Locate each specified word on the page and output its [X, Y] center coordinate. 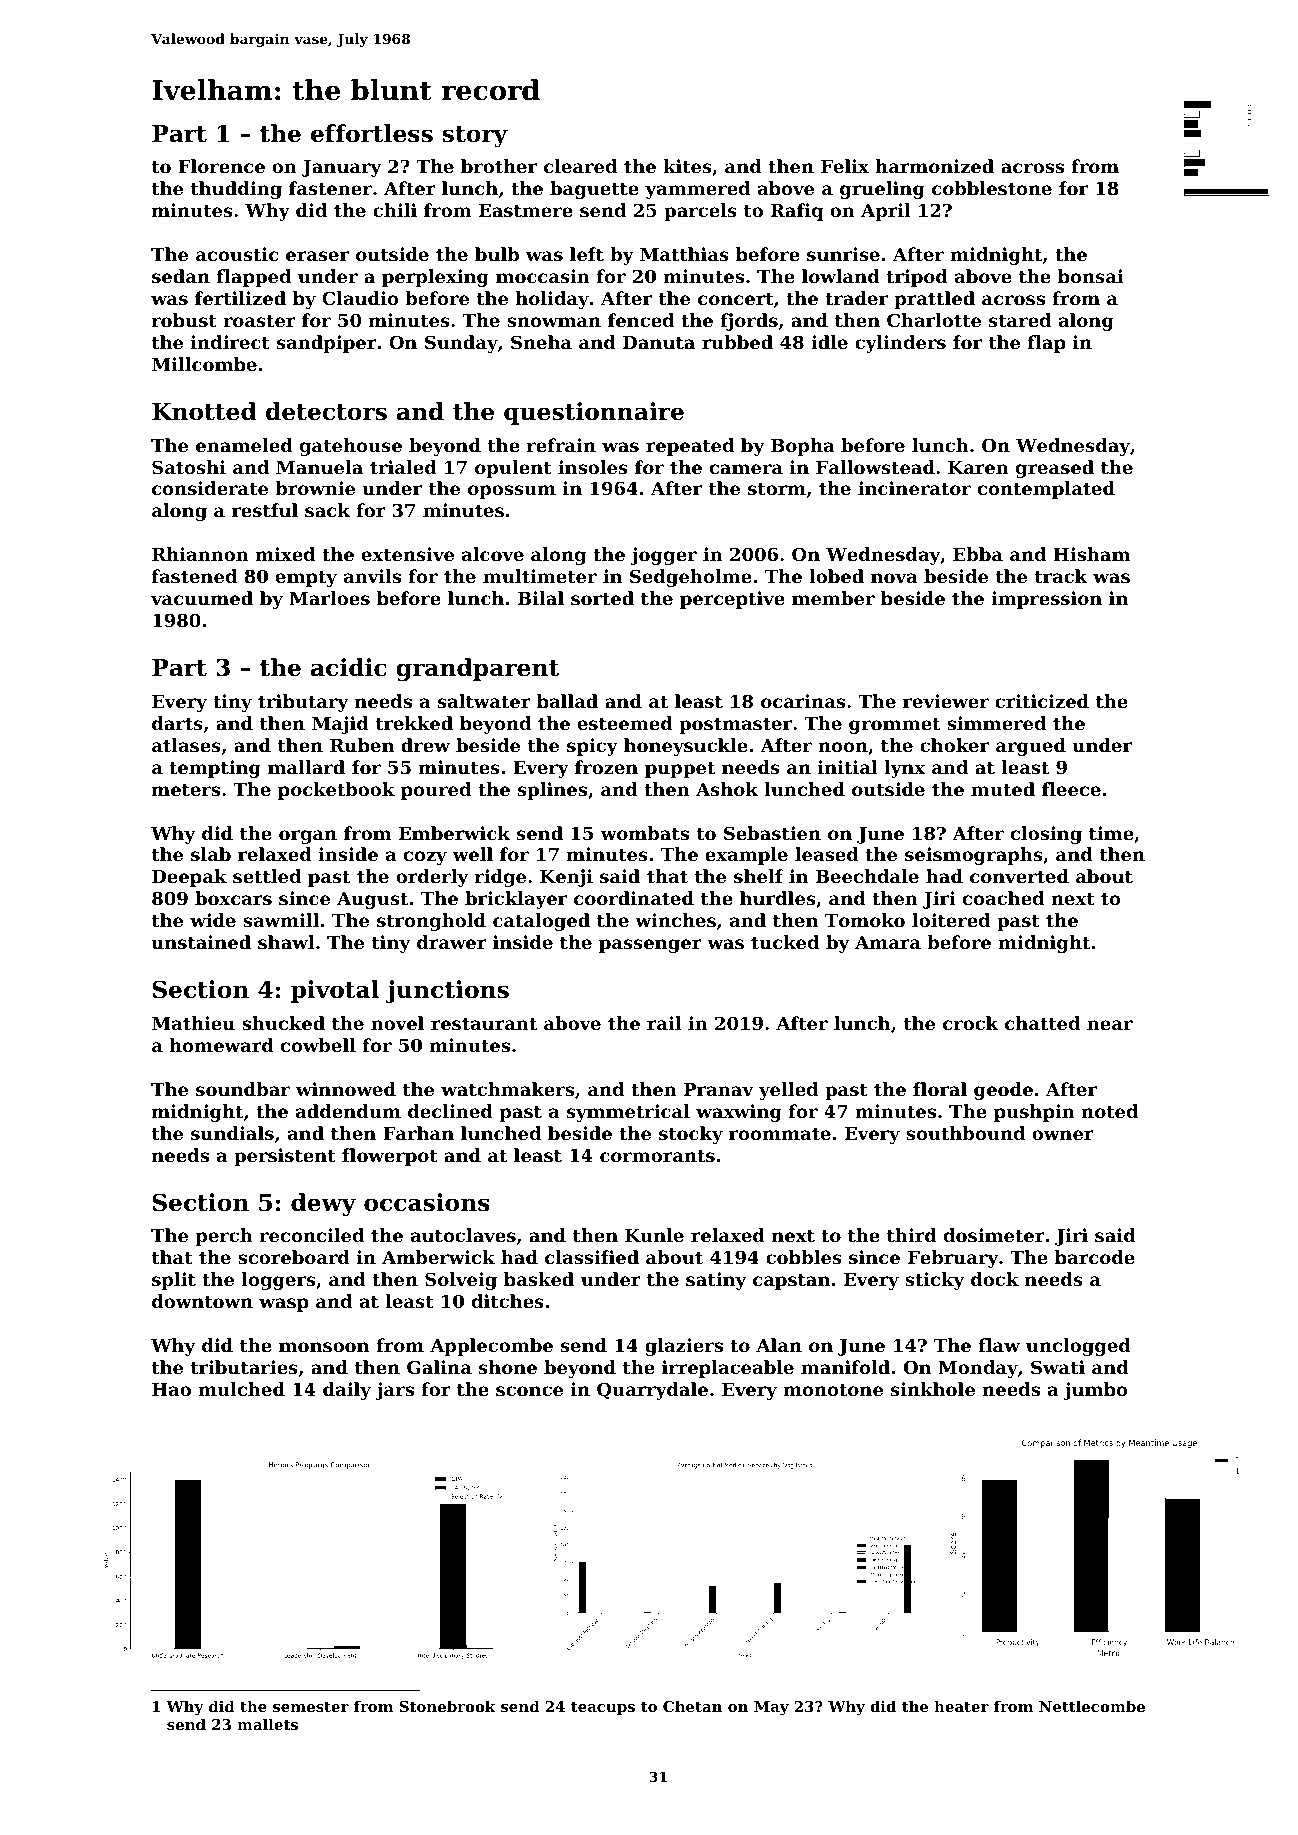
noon [843, 747]
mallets [267, 1724]
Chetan [692, 1706]
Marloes [329, 598]
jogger [663, 556]
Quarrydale [652, 1391]
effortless [372, 133]
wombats [644, 833]
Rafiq [797, 212]
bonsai [1090, 276]
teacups [603, 1708]
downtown [202, 1301]
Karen [978, 467]
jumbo [1095, 1391]
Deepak [189, 878]
